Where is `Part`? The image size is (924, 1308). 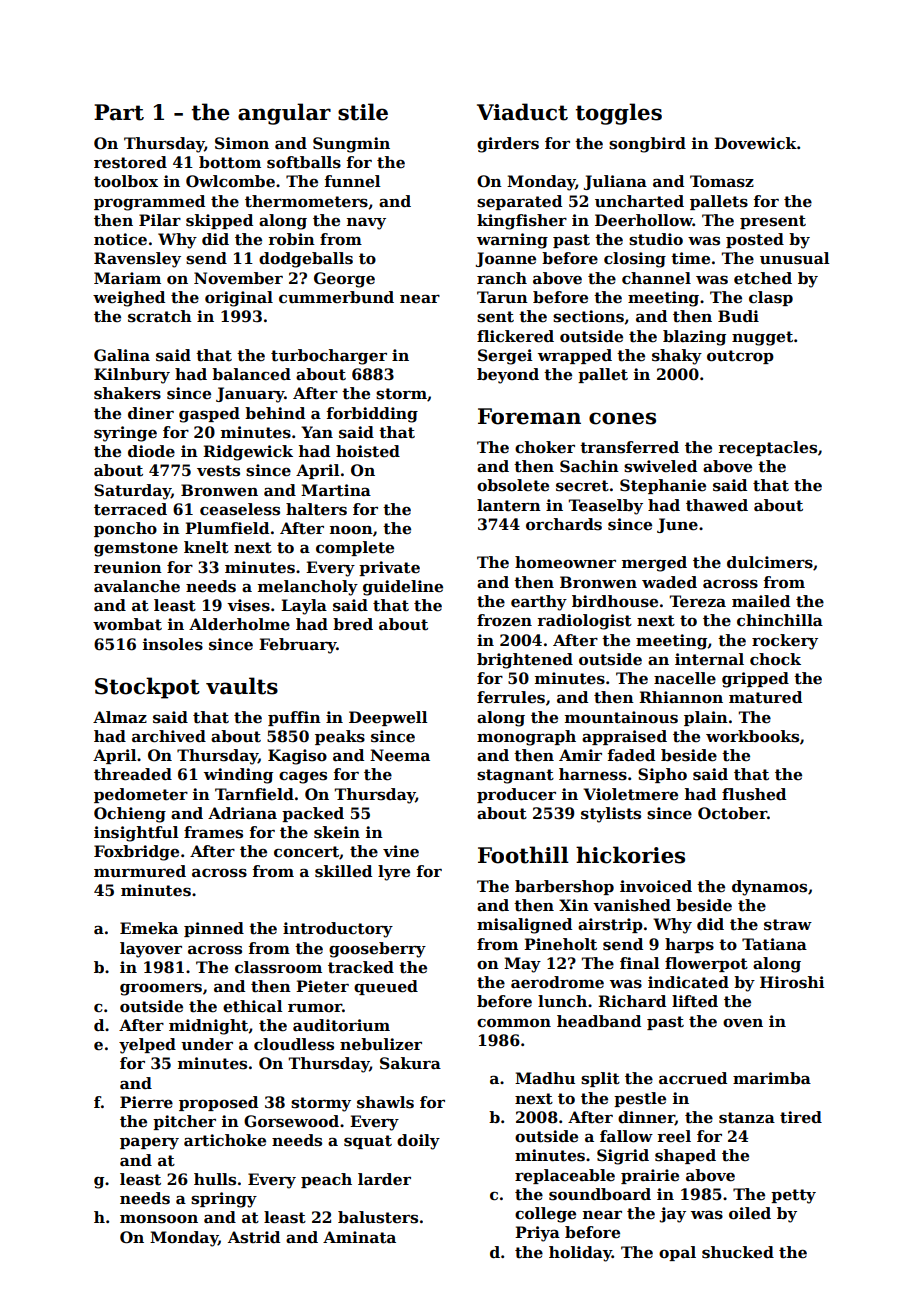 Part is located at coordinates (119, 112).
